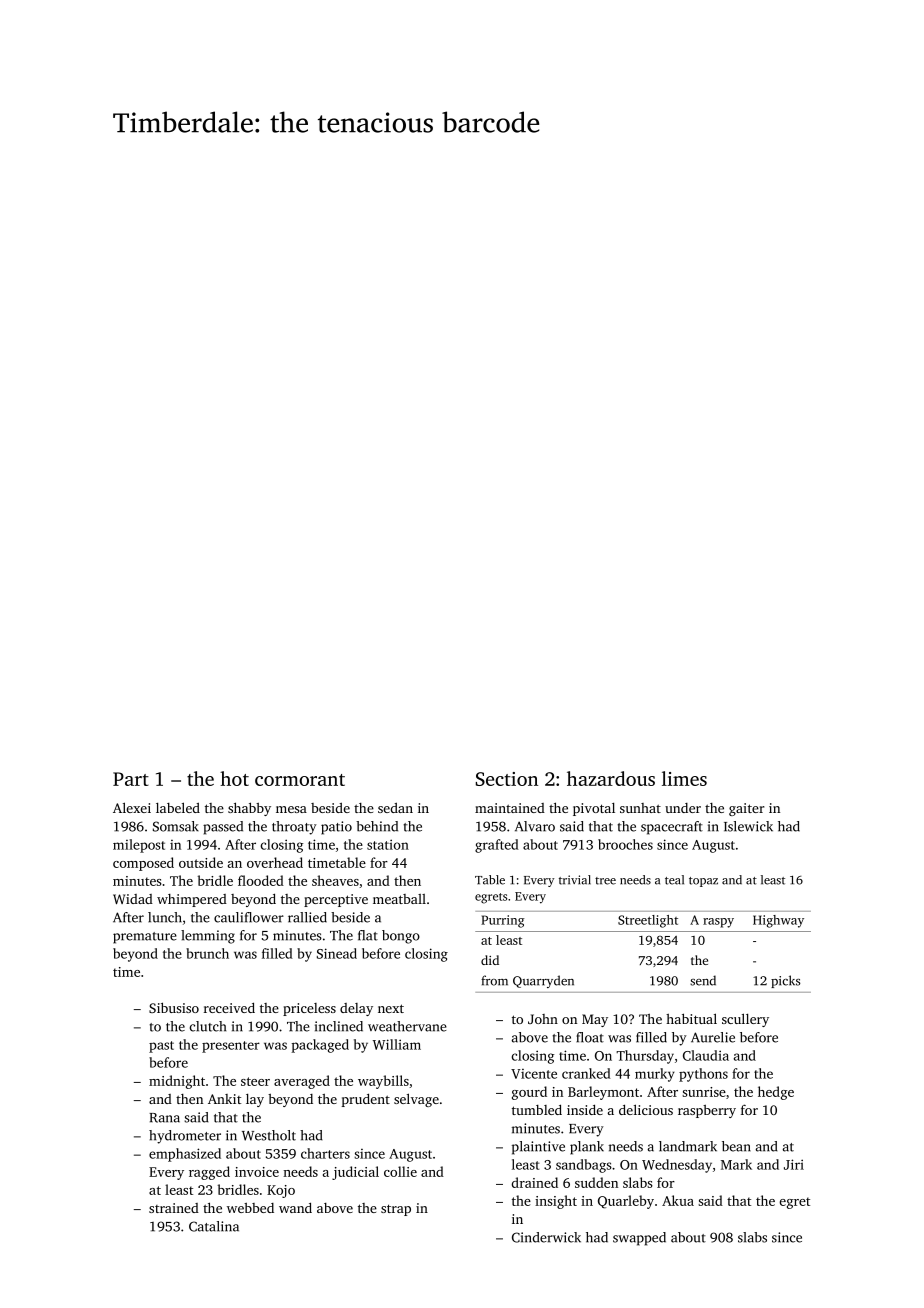 The image size is (924, 1308). What do you see at coordinates (794, 1164) in the screenshot?
I see `Jiri` at bounding box center [794, 1164].
